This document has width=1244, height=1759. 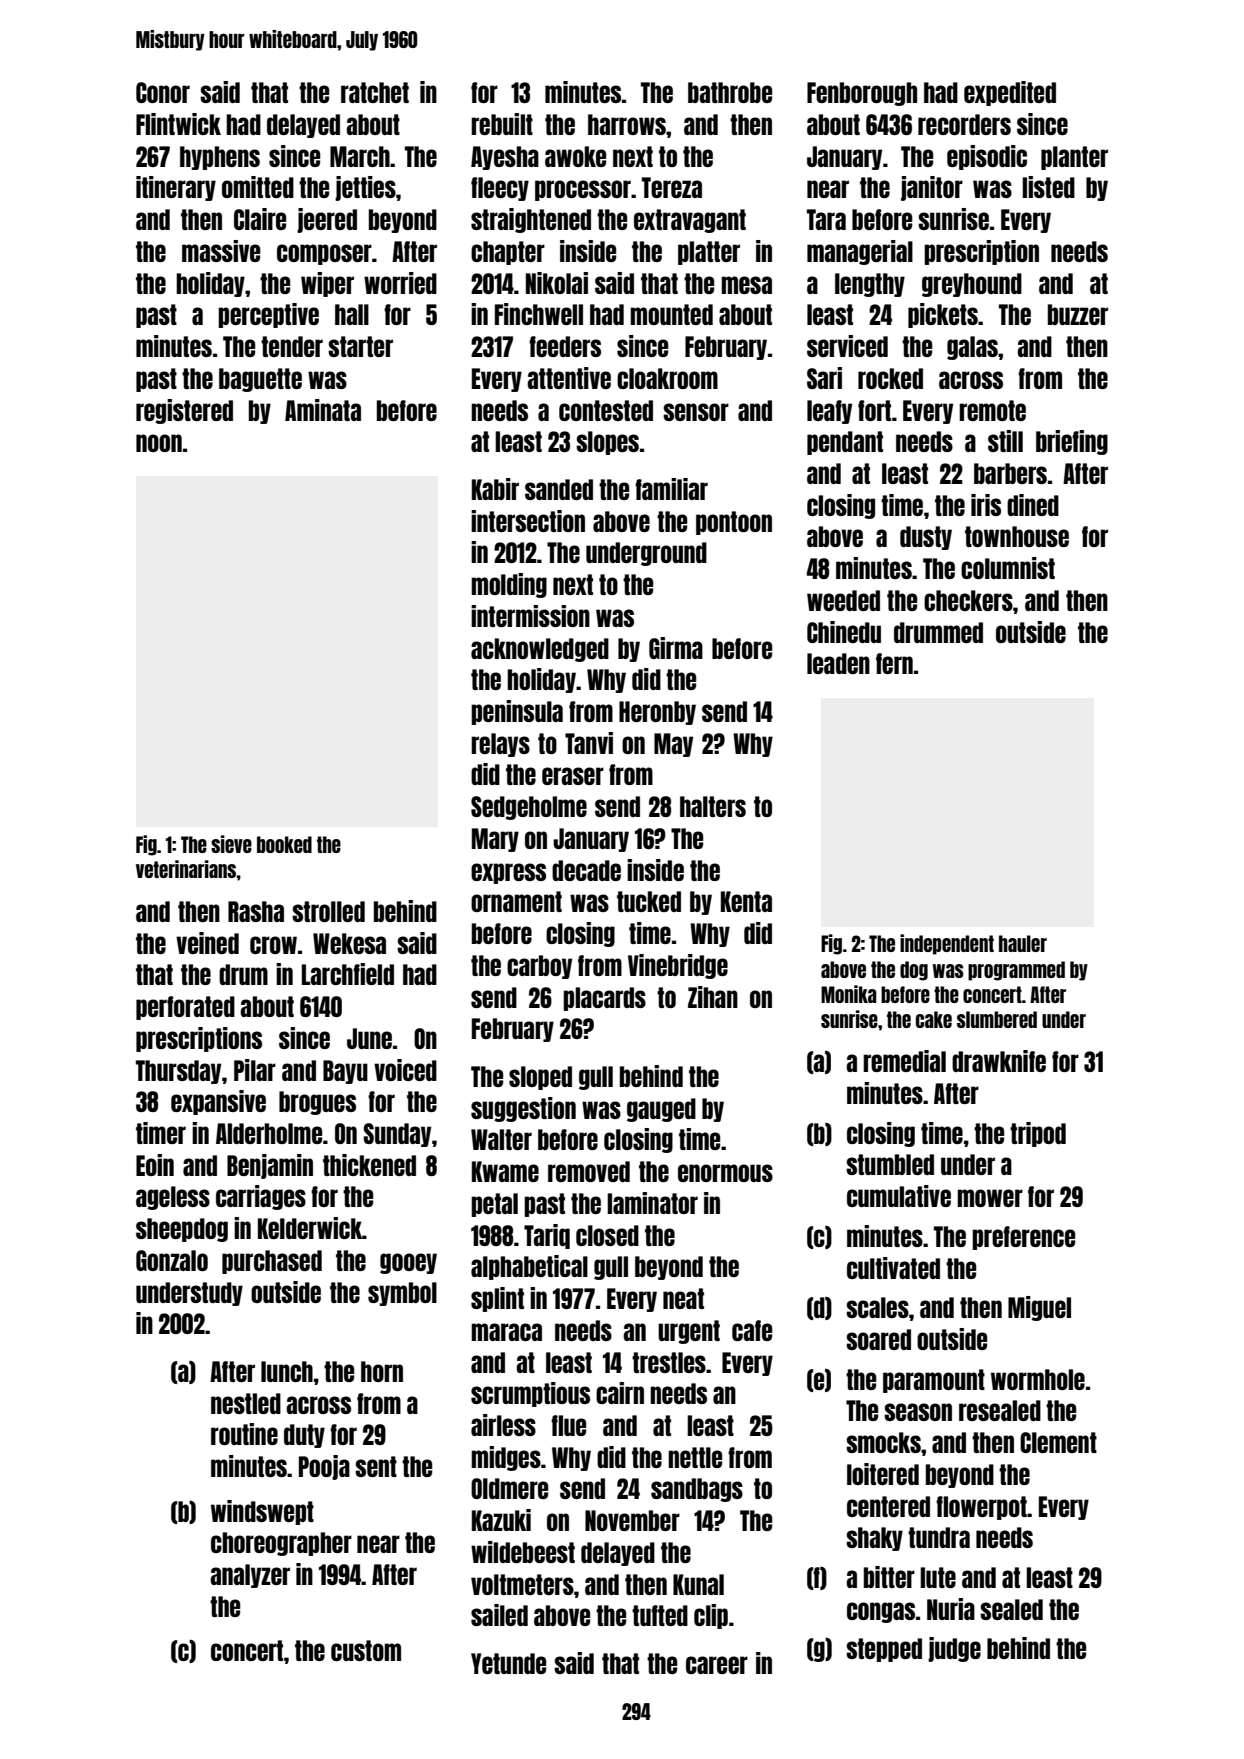 I want to click on nestled, so click(x=246, y=1403).
